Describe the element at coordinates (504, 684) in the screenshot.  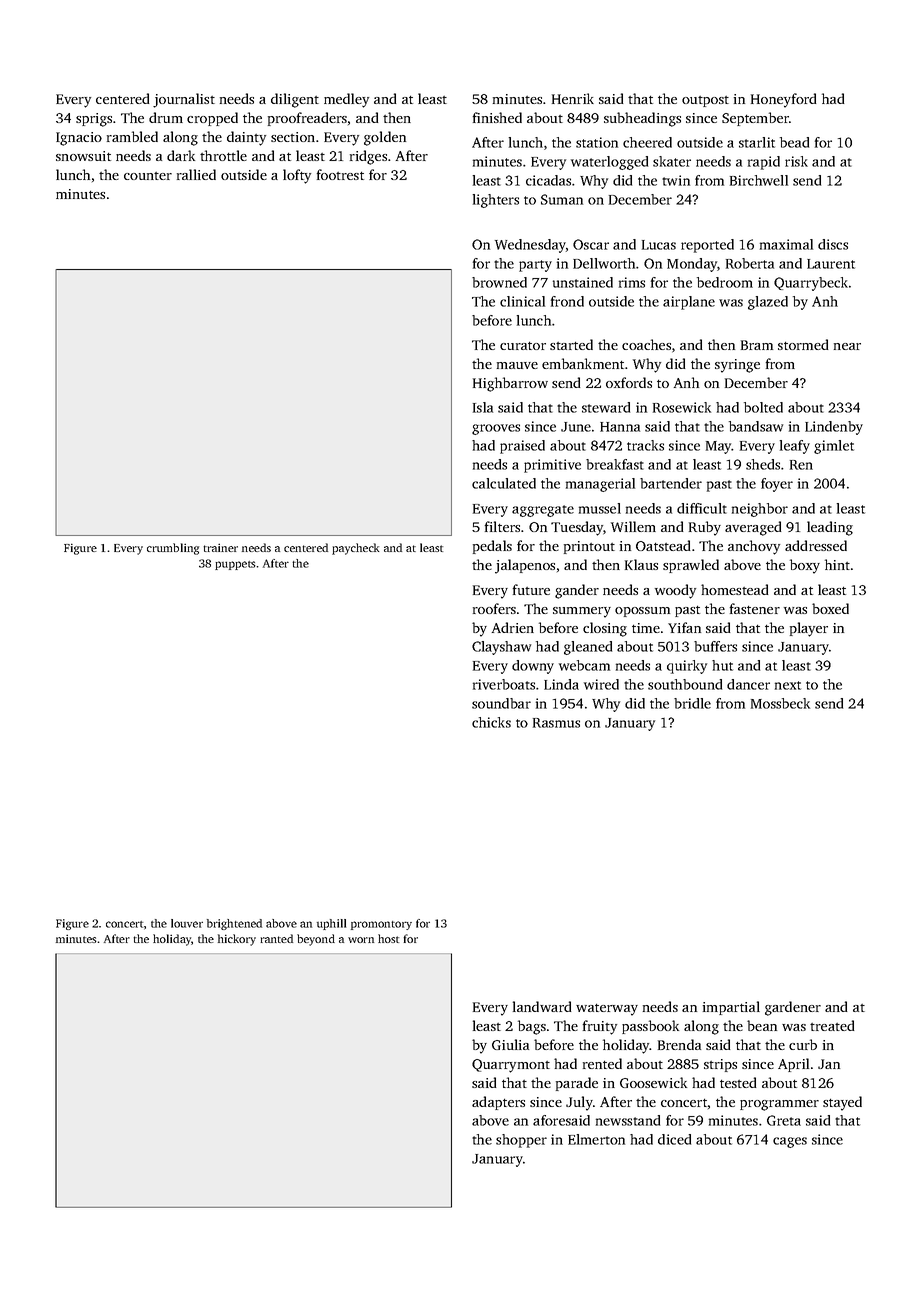
I see `riverboats` at that location.
